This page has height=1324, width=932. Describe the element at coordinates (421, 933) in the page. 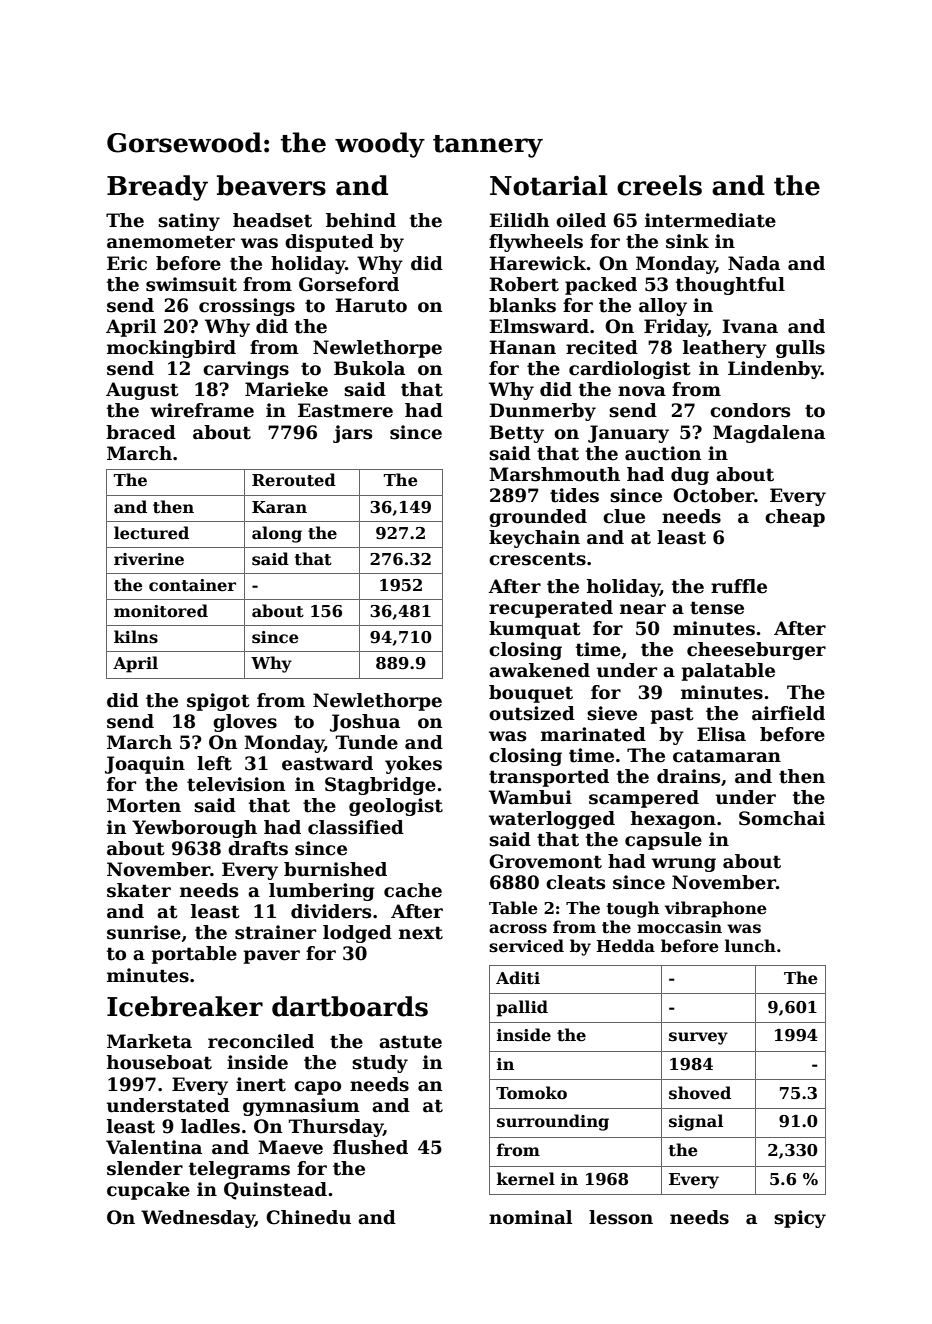

I see `next` at that location.
